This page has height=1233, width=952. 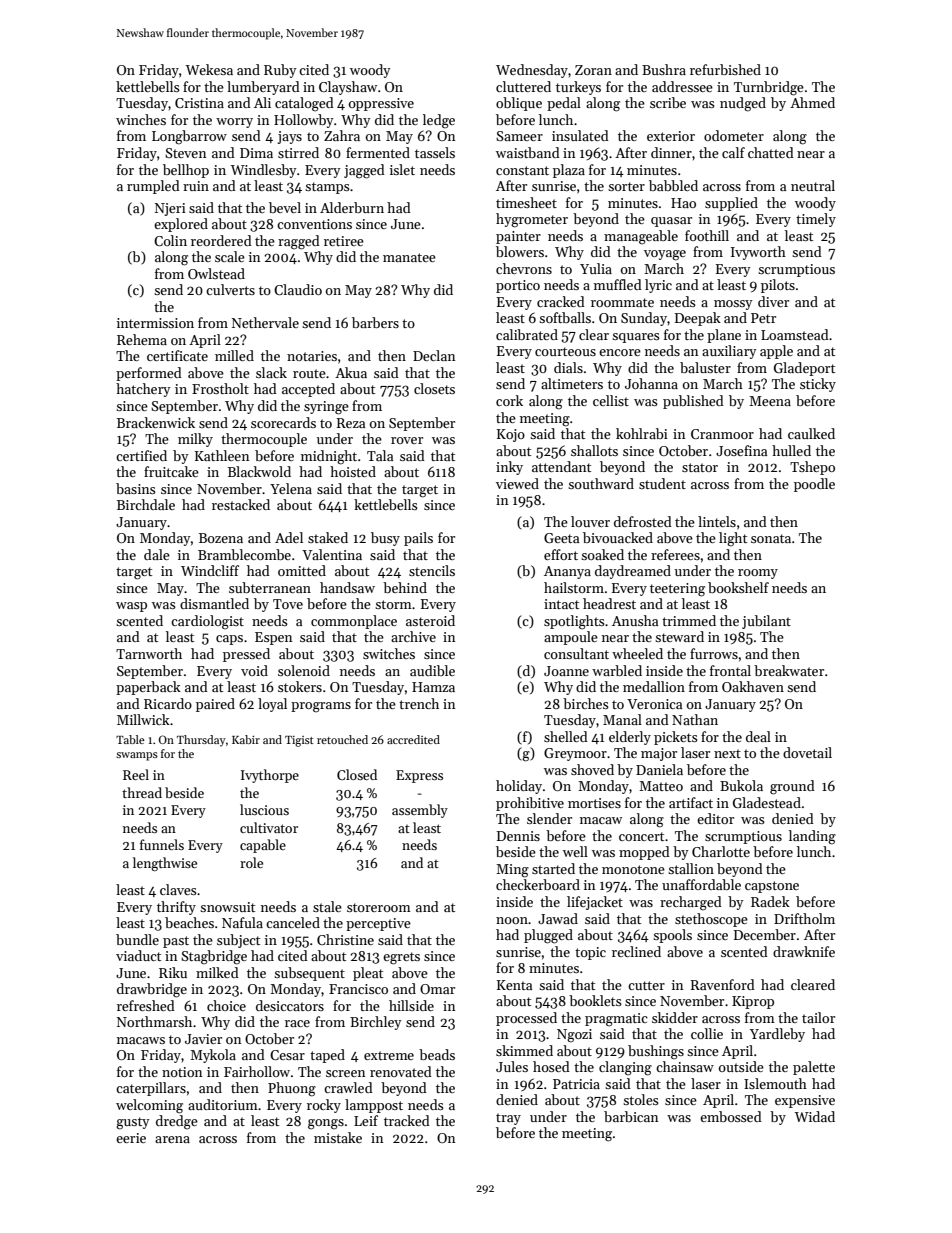 What do you see at coordinates (165, 864) in the page?
I see `lengthwise` at bounding box center [165, 864].
